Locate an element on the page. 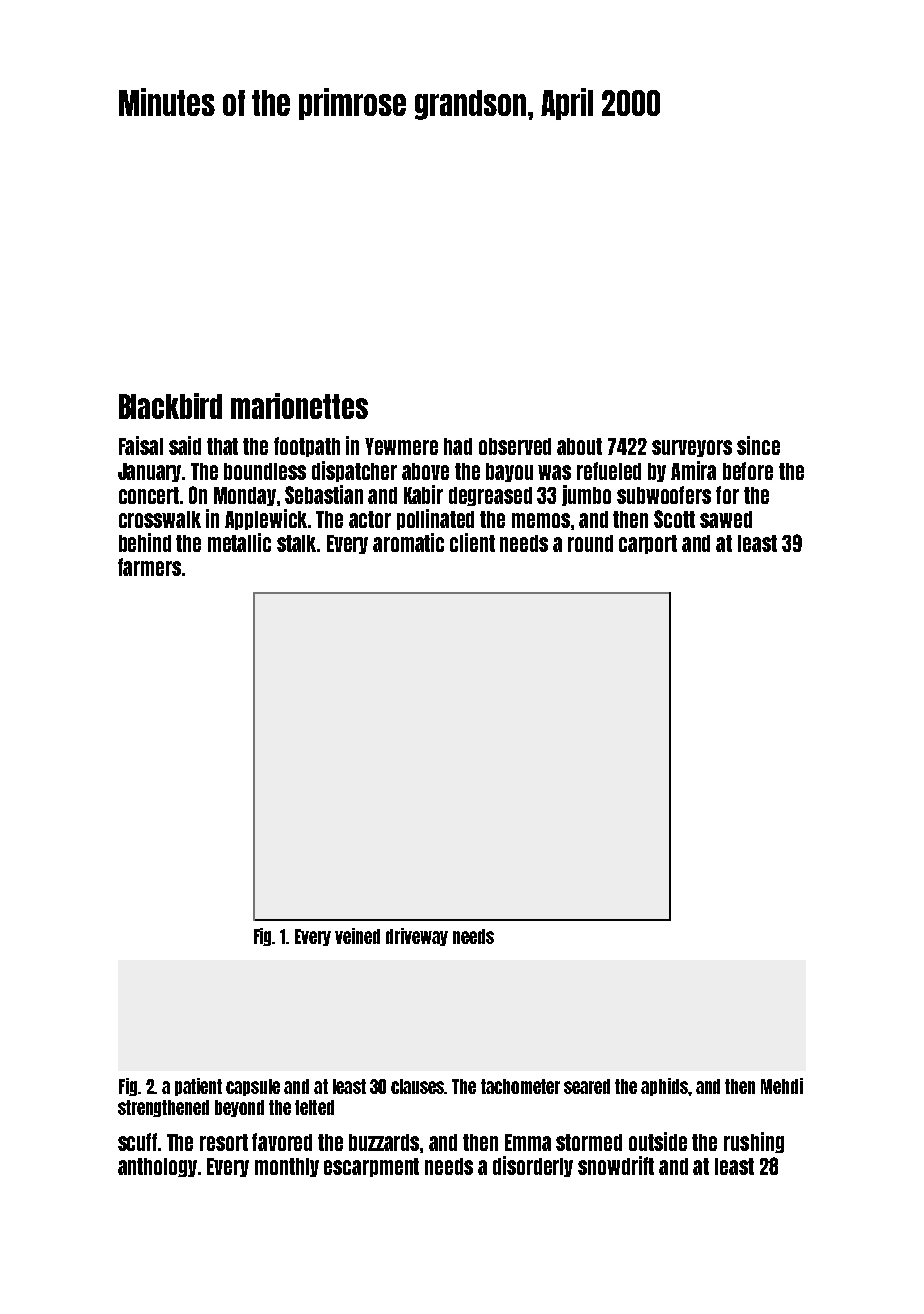 The image size is (924, 1314). escarpment is located at coordinates (371, 1167).
